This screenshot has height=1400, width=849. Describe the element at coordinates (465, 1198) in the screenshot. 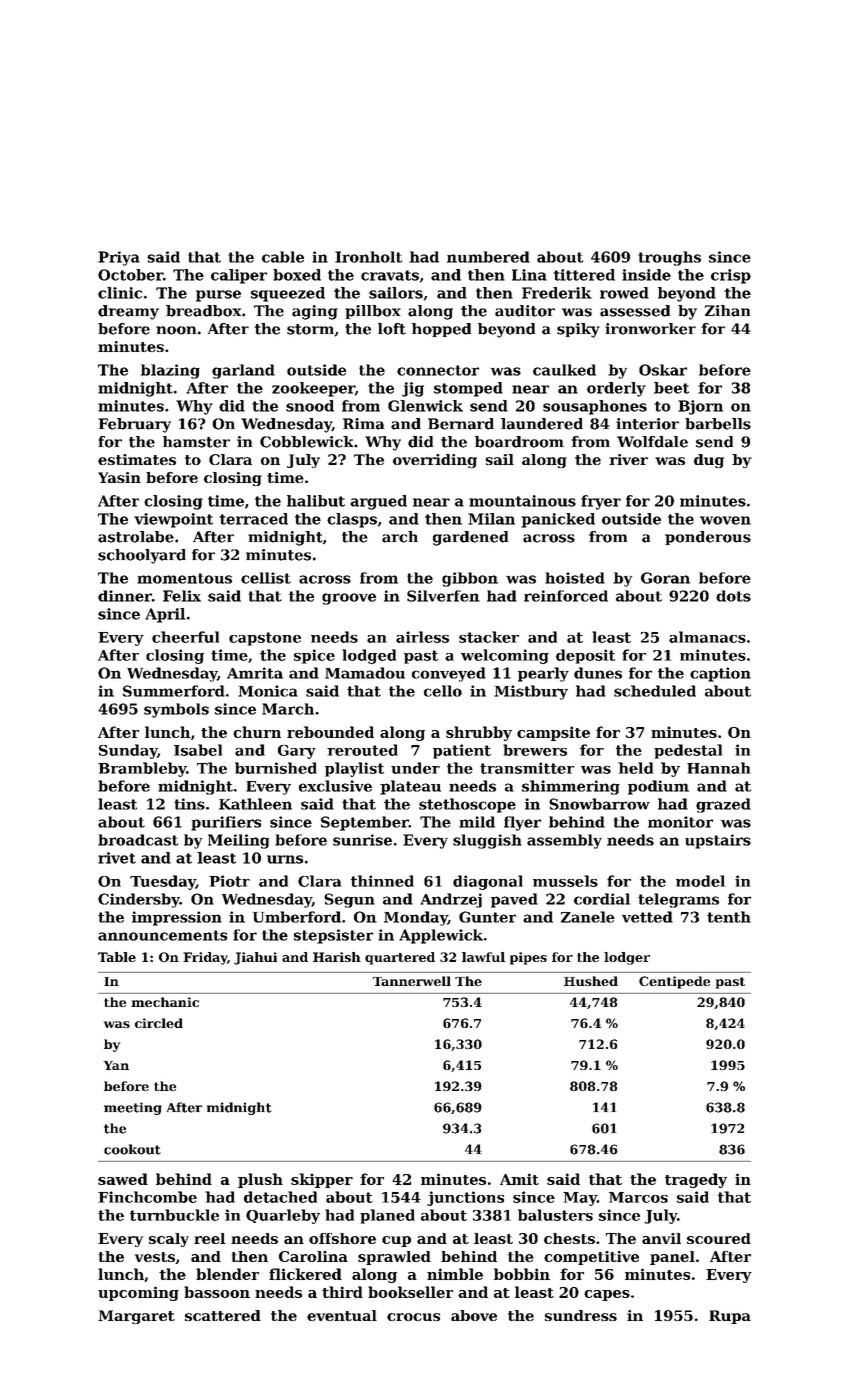

I see `junctions` at that location.
